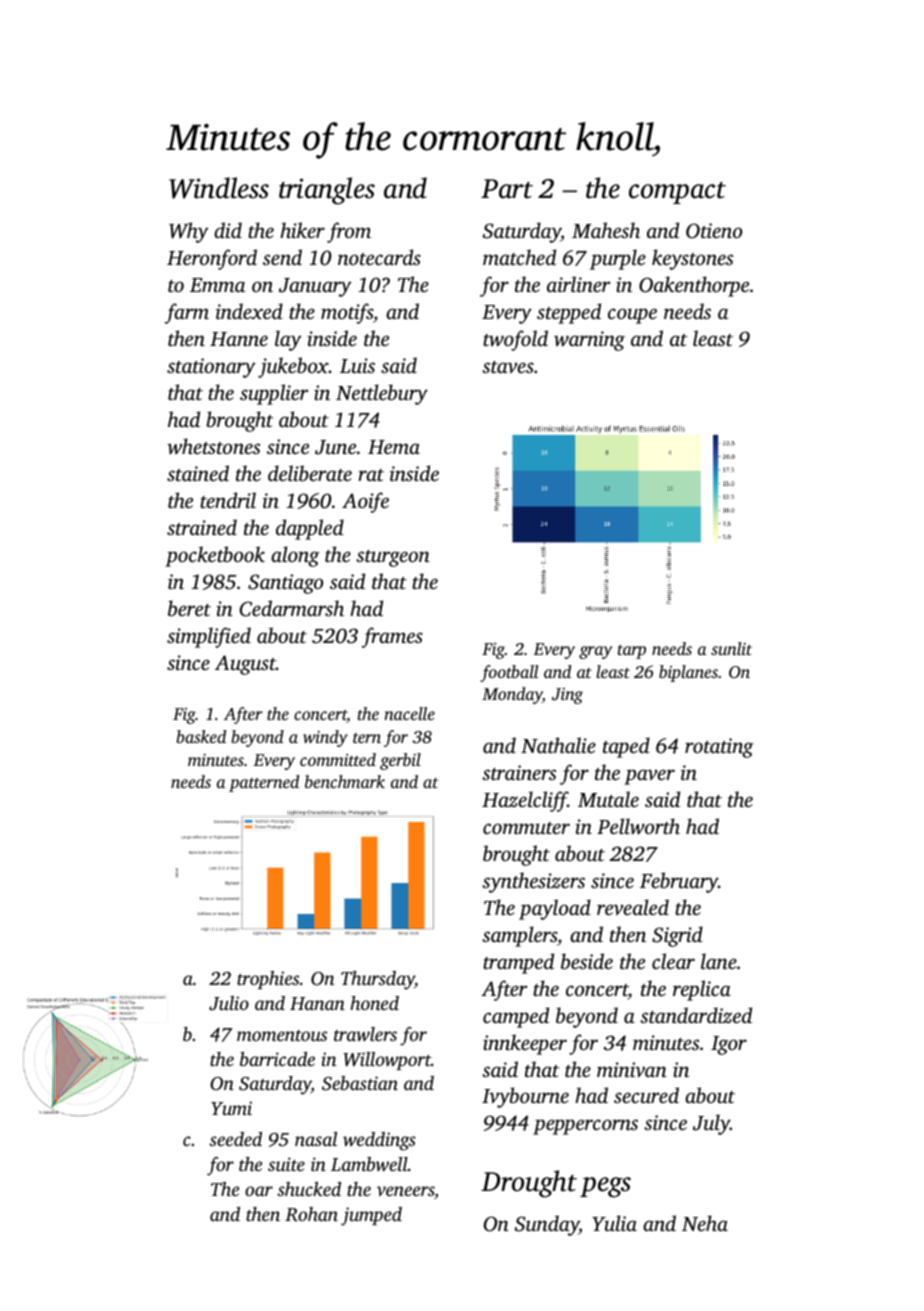 The width and height of the screenshot is (924, 1311). Describe the element at coordinates (731, 648) in the screenshot. I see `sunlit` at that location.
